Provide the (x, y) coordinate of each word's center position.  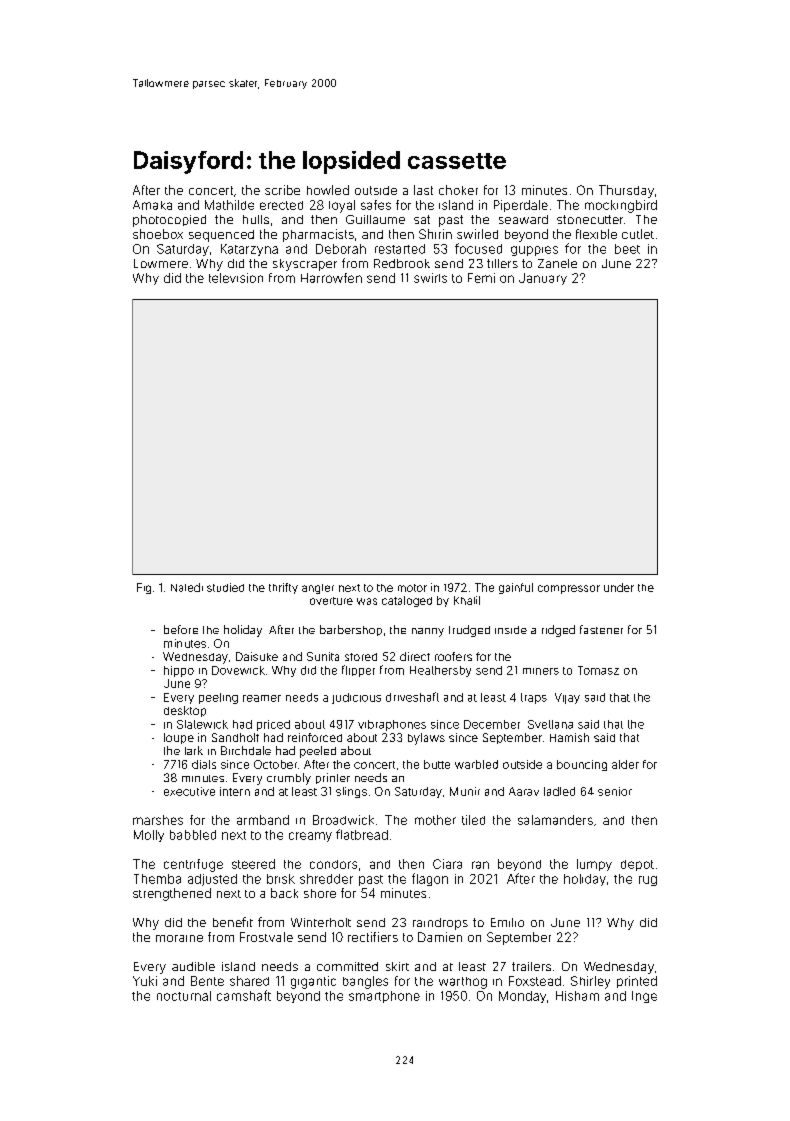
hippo (179, 671)
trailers (531, 966)
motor (412, 588)
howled (328, 190)
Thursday (626, 191)
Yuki (145, 981)
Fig (144, 588)
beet (627, 249)
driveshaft (412, 697)
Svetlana (550, 724)
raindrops (440, 924)
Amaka (152, 205)
